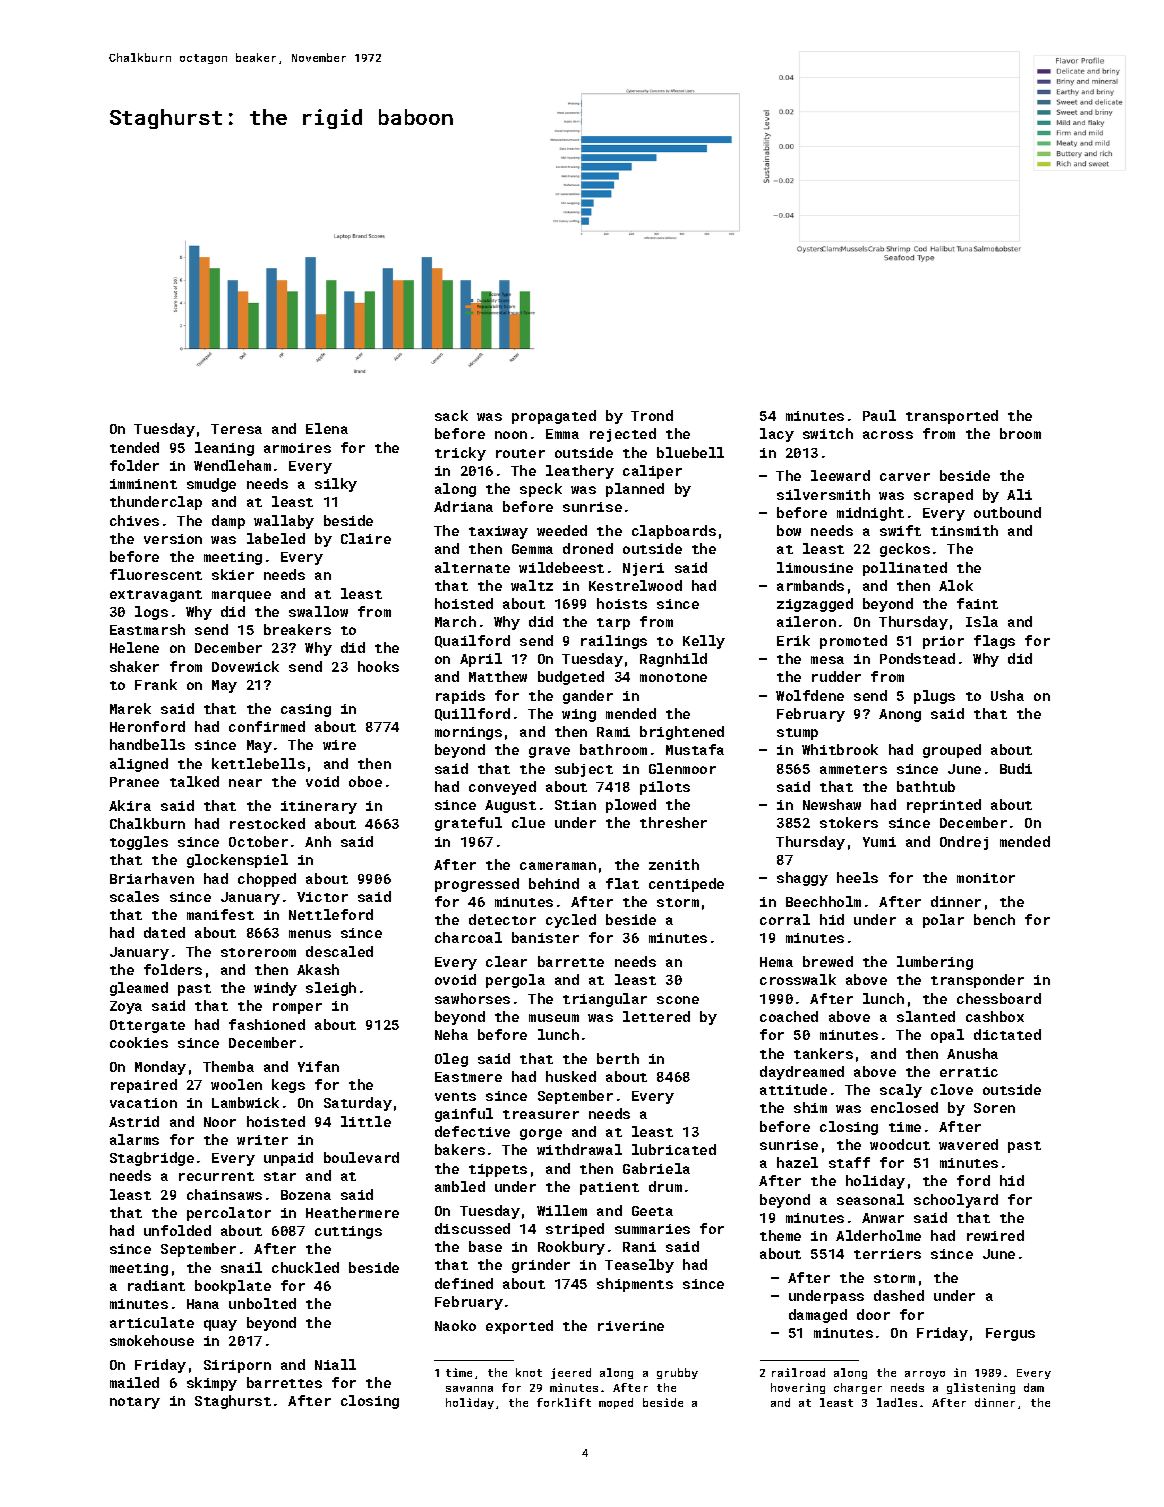 This document has height=1507, width=1164. What do you see at coordinates (319, 807) in the document?
I see `itinerary` at bounding box center [319, 807].
